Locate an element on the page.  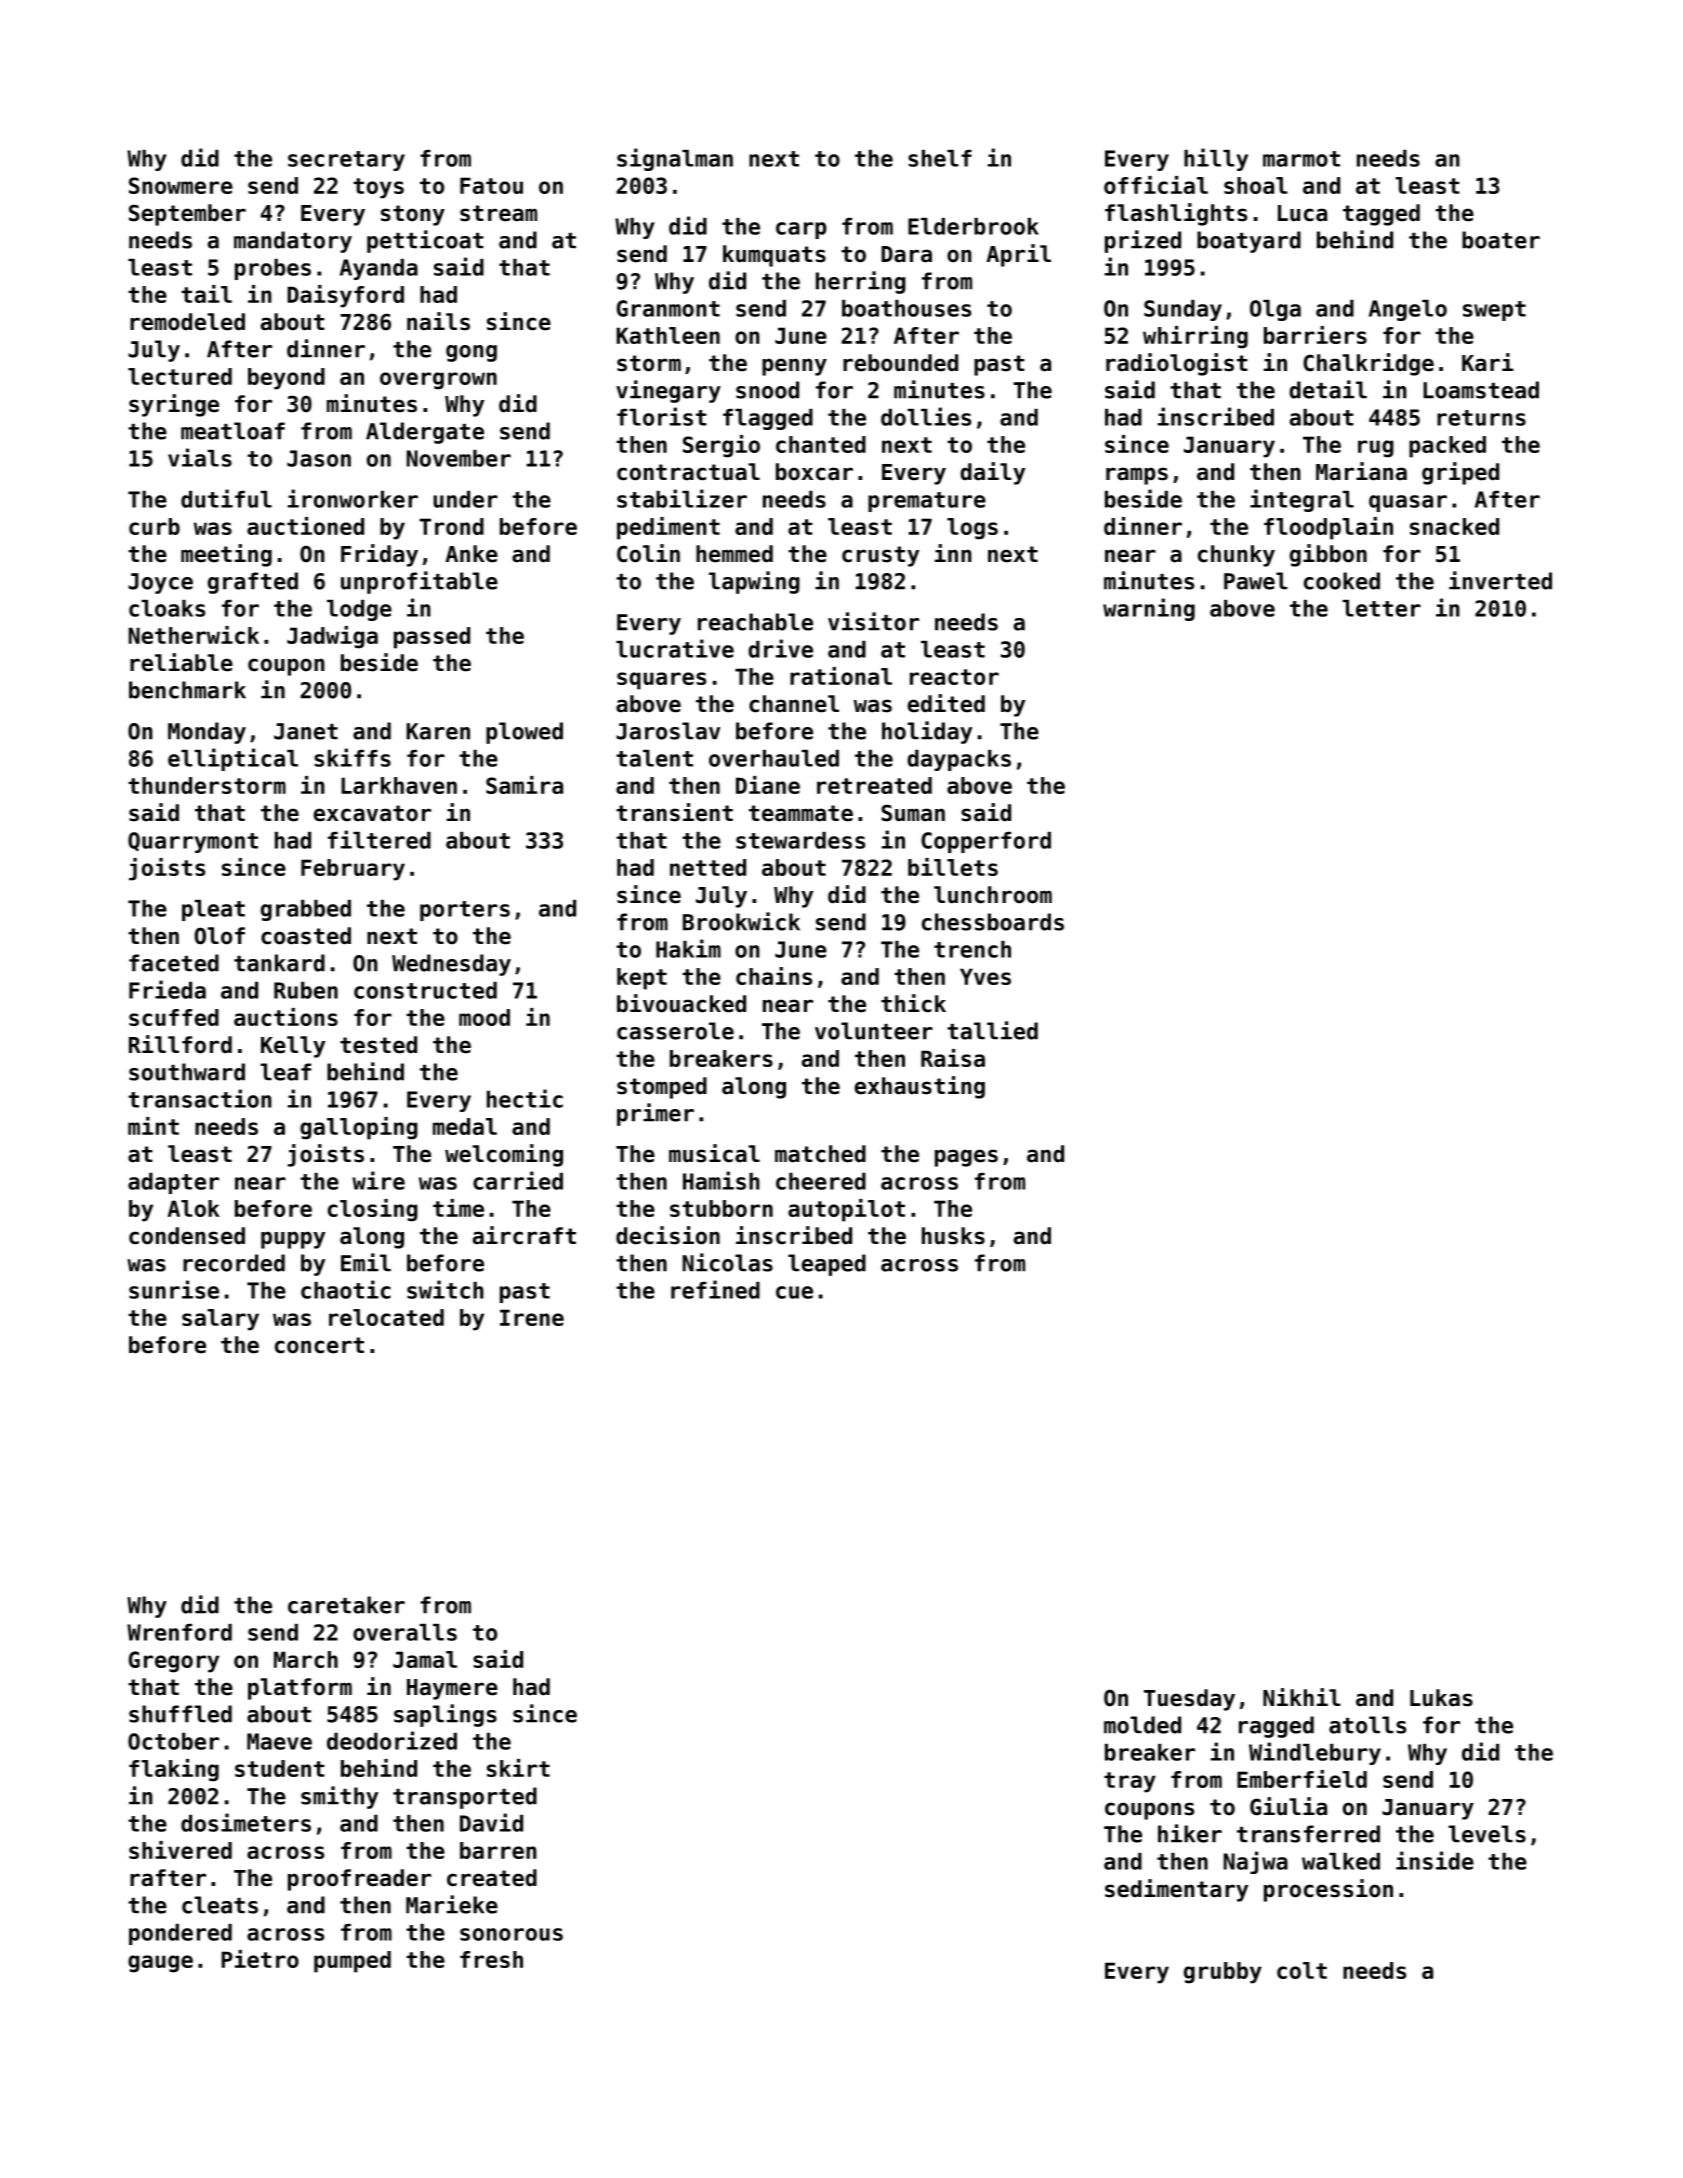
visitor is located at coordinates (873, 621).
